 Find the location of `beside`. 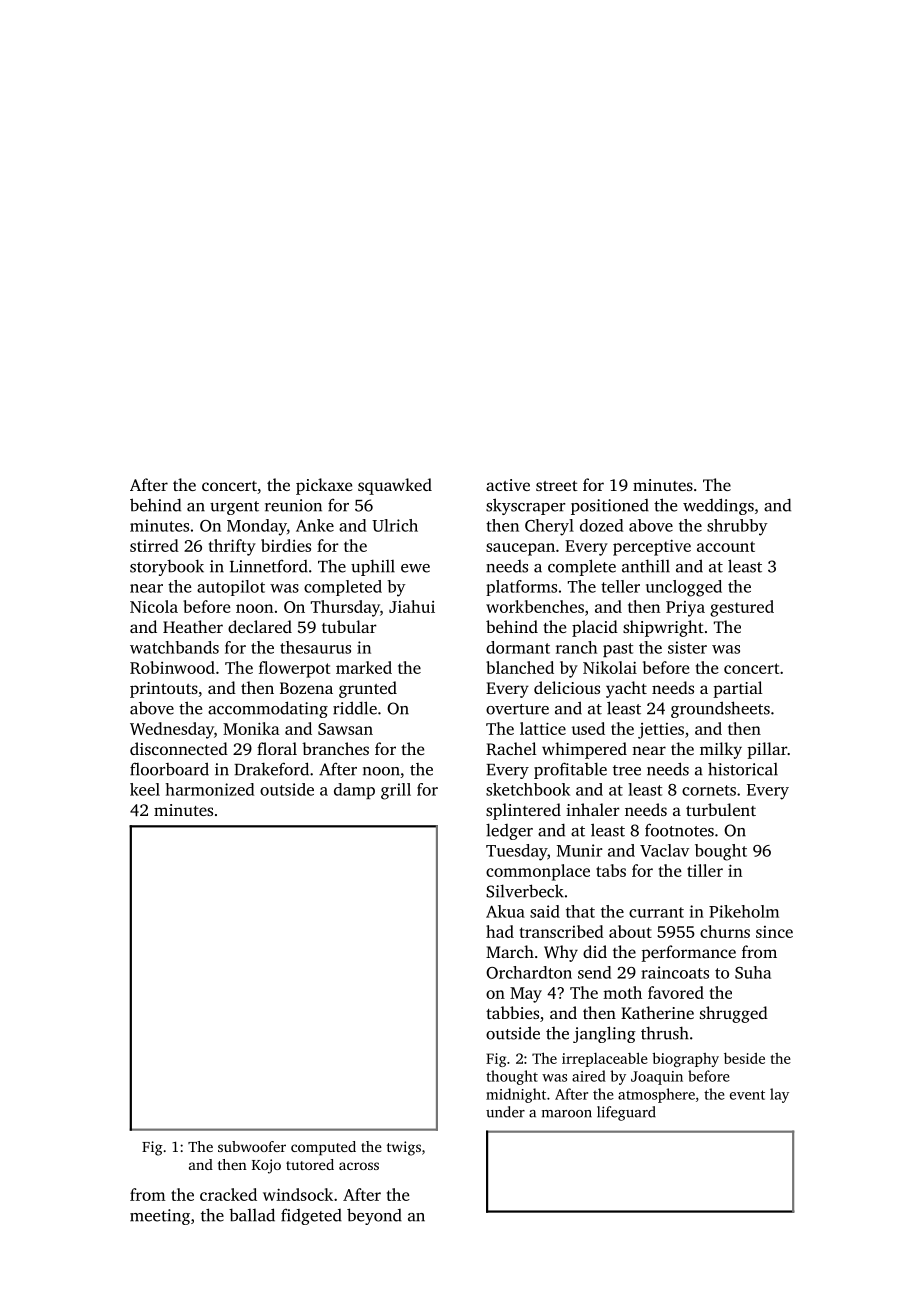

beside is located at coordinates (744, 1058).
